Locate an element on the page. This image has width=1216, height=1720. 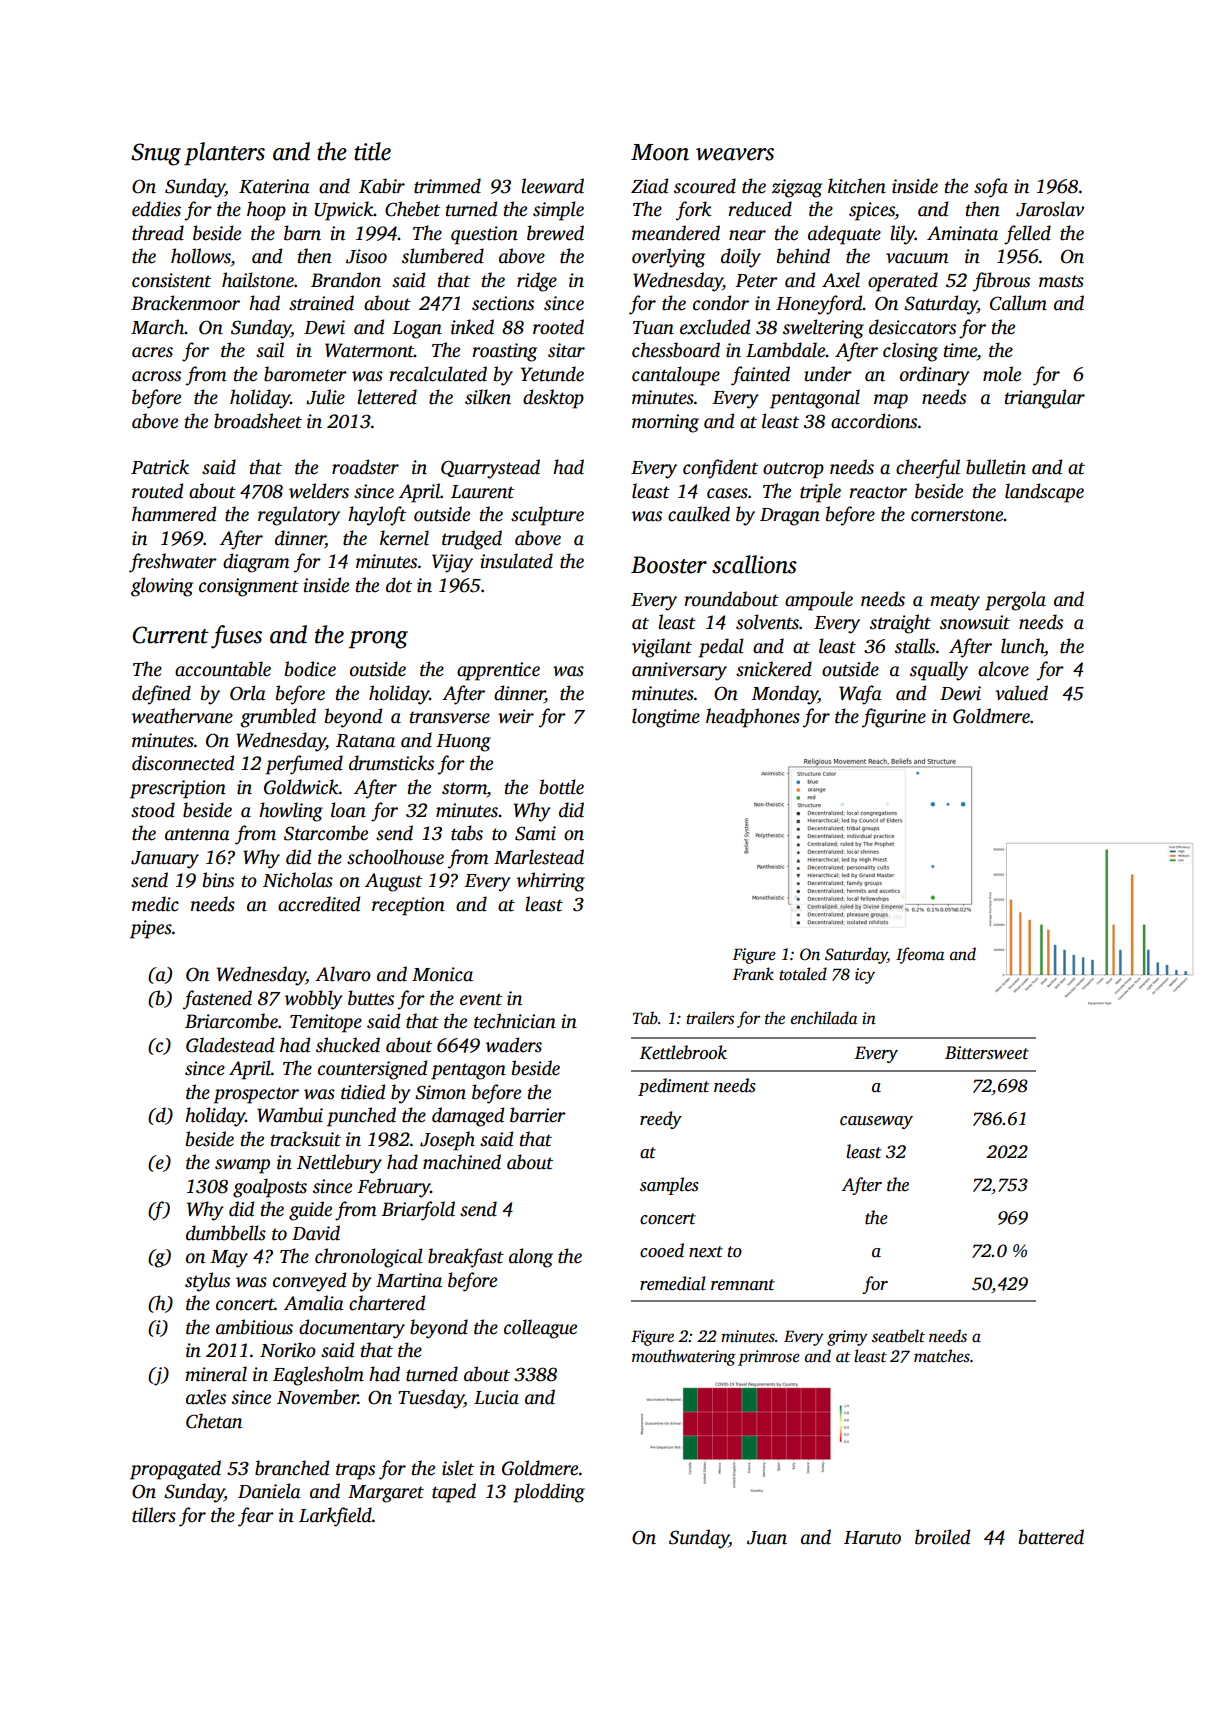
weavers is located at coordinates (735, 154).
